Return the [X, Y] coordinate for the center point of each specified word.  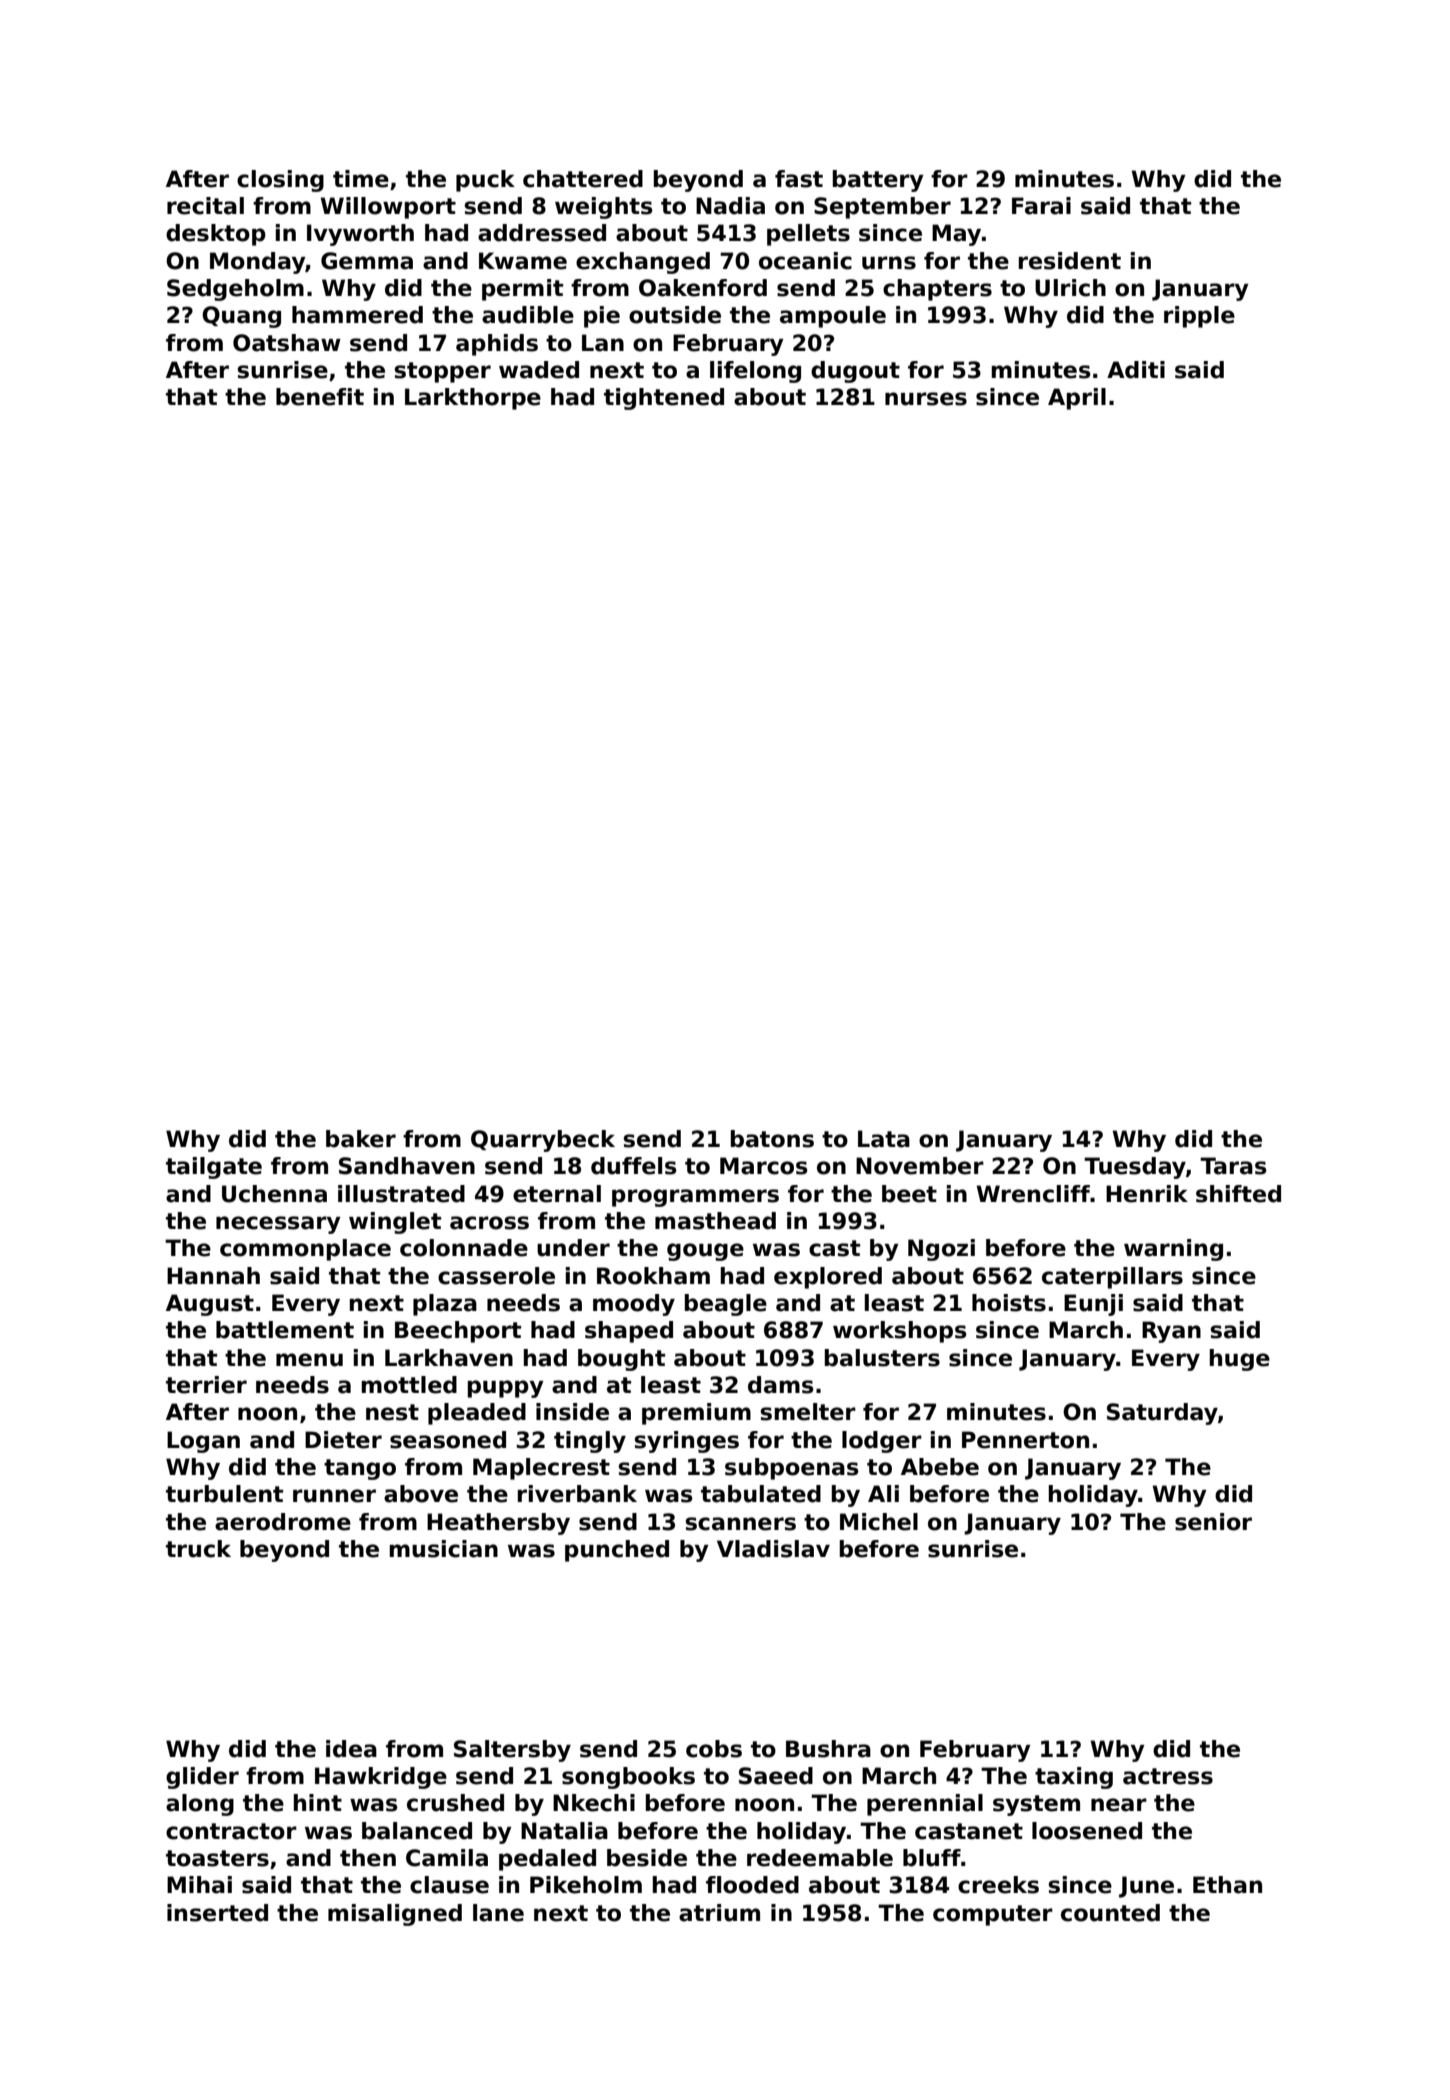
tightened [664, 399]
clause [449, 1885]
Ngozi [941, 1250]
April [1077, 399]
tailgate [214, 1168]
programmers [695, 1198]
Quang [241, 317]
